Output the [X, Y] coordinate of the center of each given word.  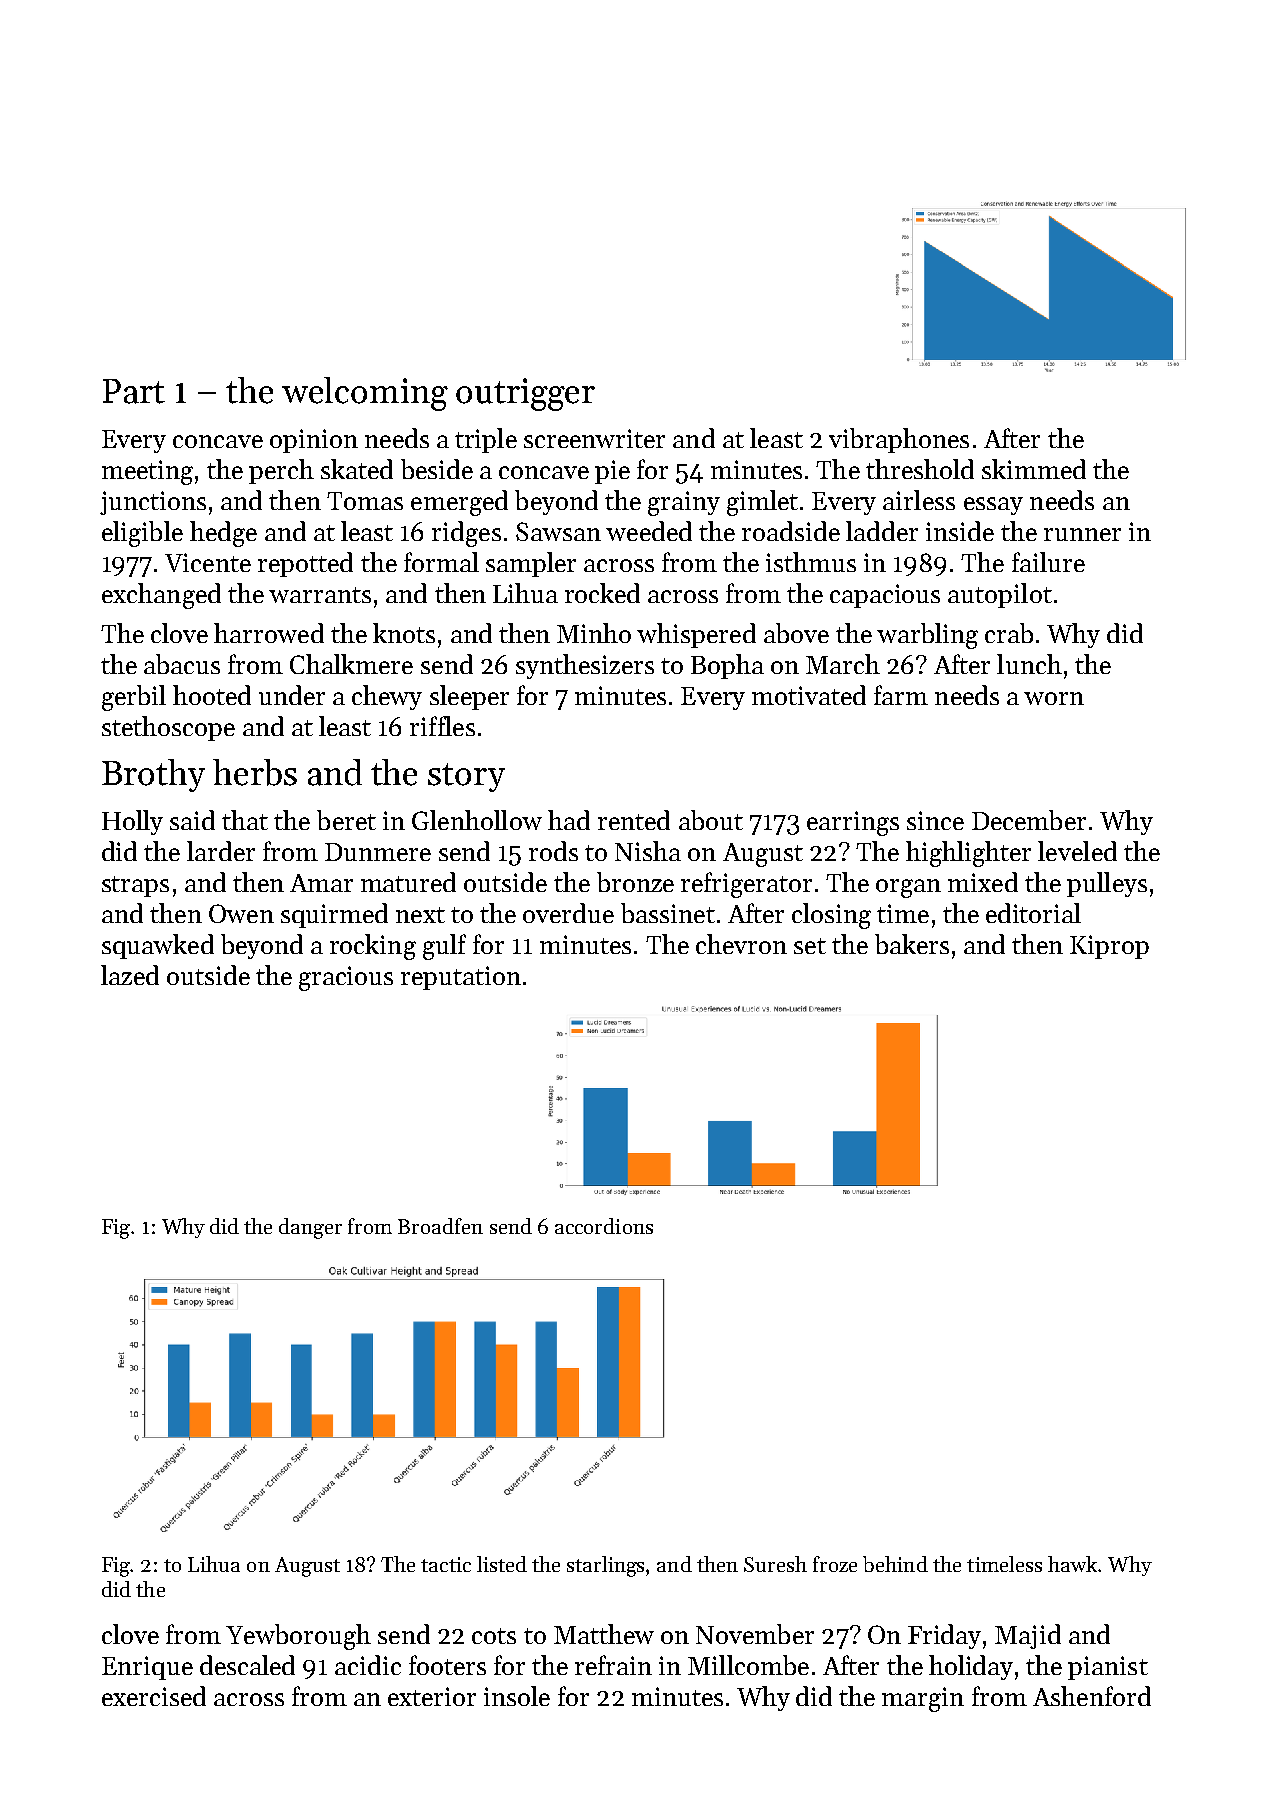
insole [517, 1696]
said [192, 820]
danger [310, 1228]
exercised [154, 1696]
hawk [1072, 1564]
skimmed [1034, 469]
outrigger [525, 394]
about [711, 820]
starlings [605, 1566]
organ [908, 888]
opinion [314, 441]
